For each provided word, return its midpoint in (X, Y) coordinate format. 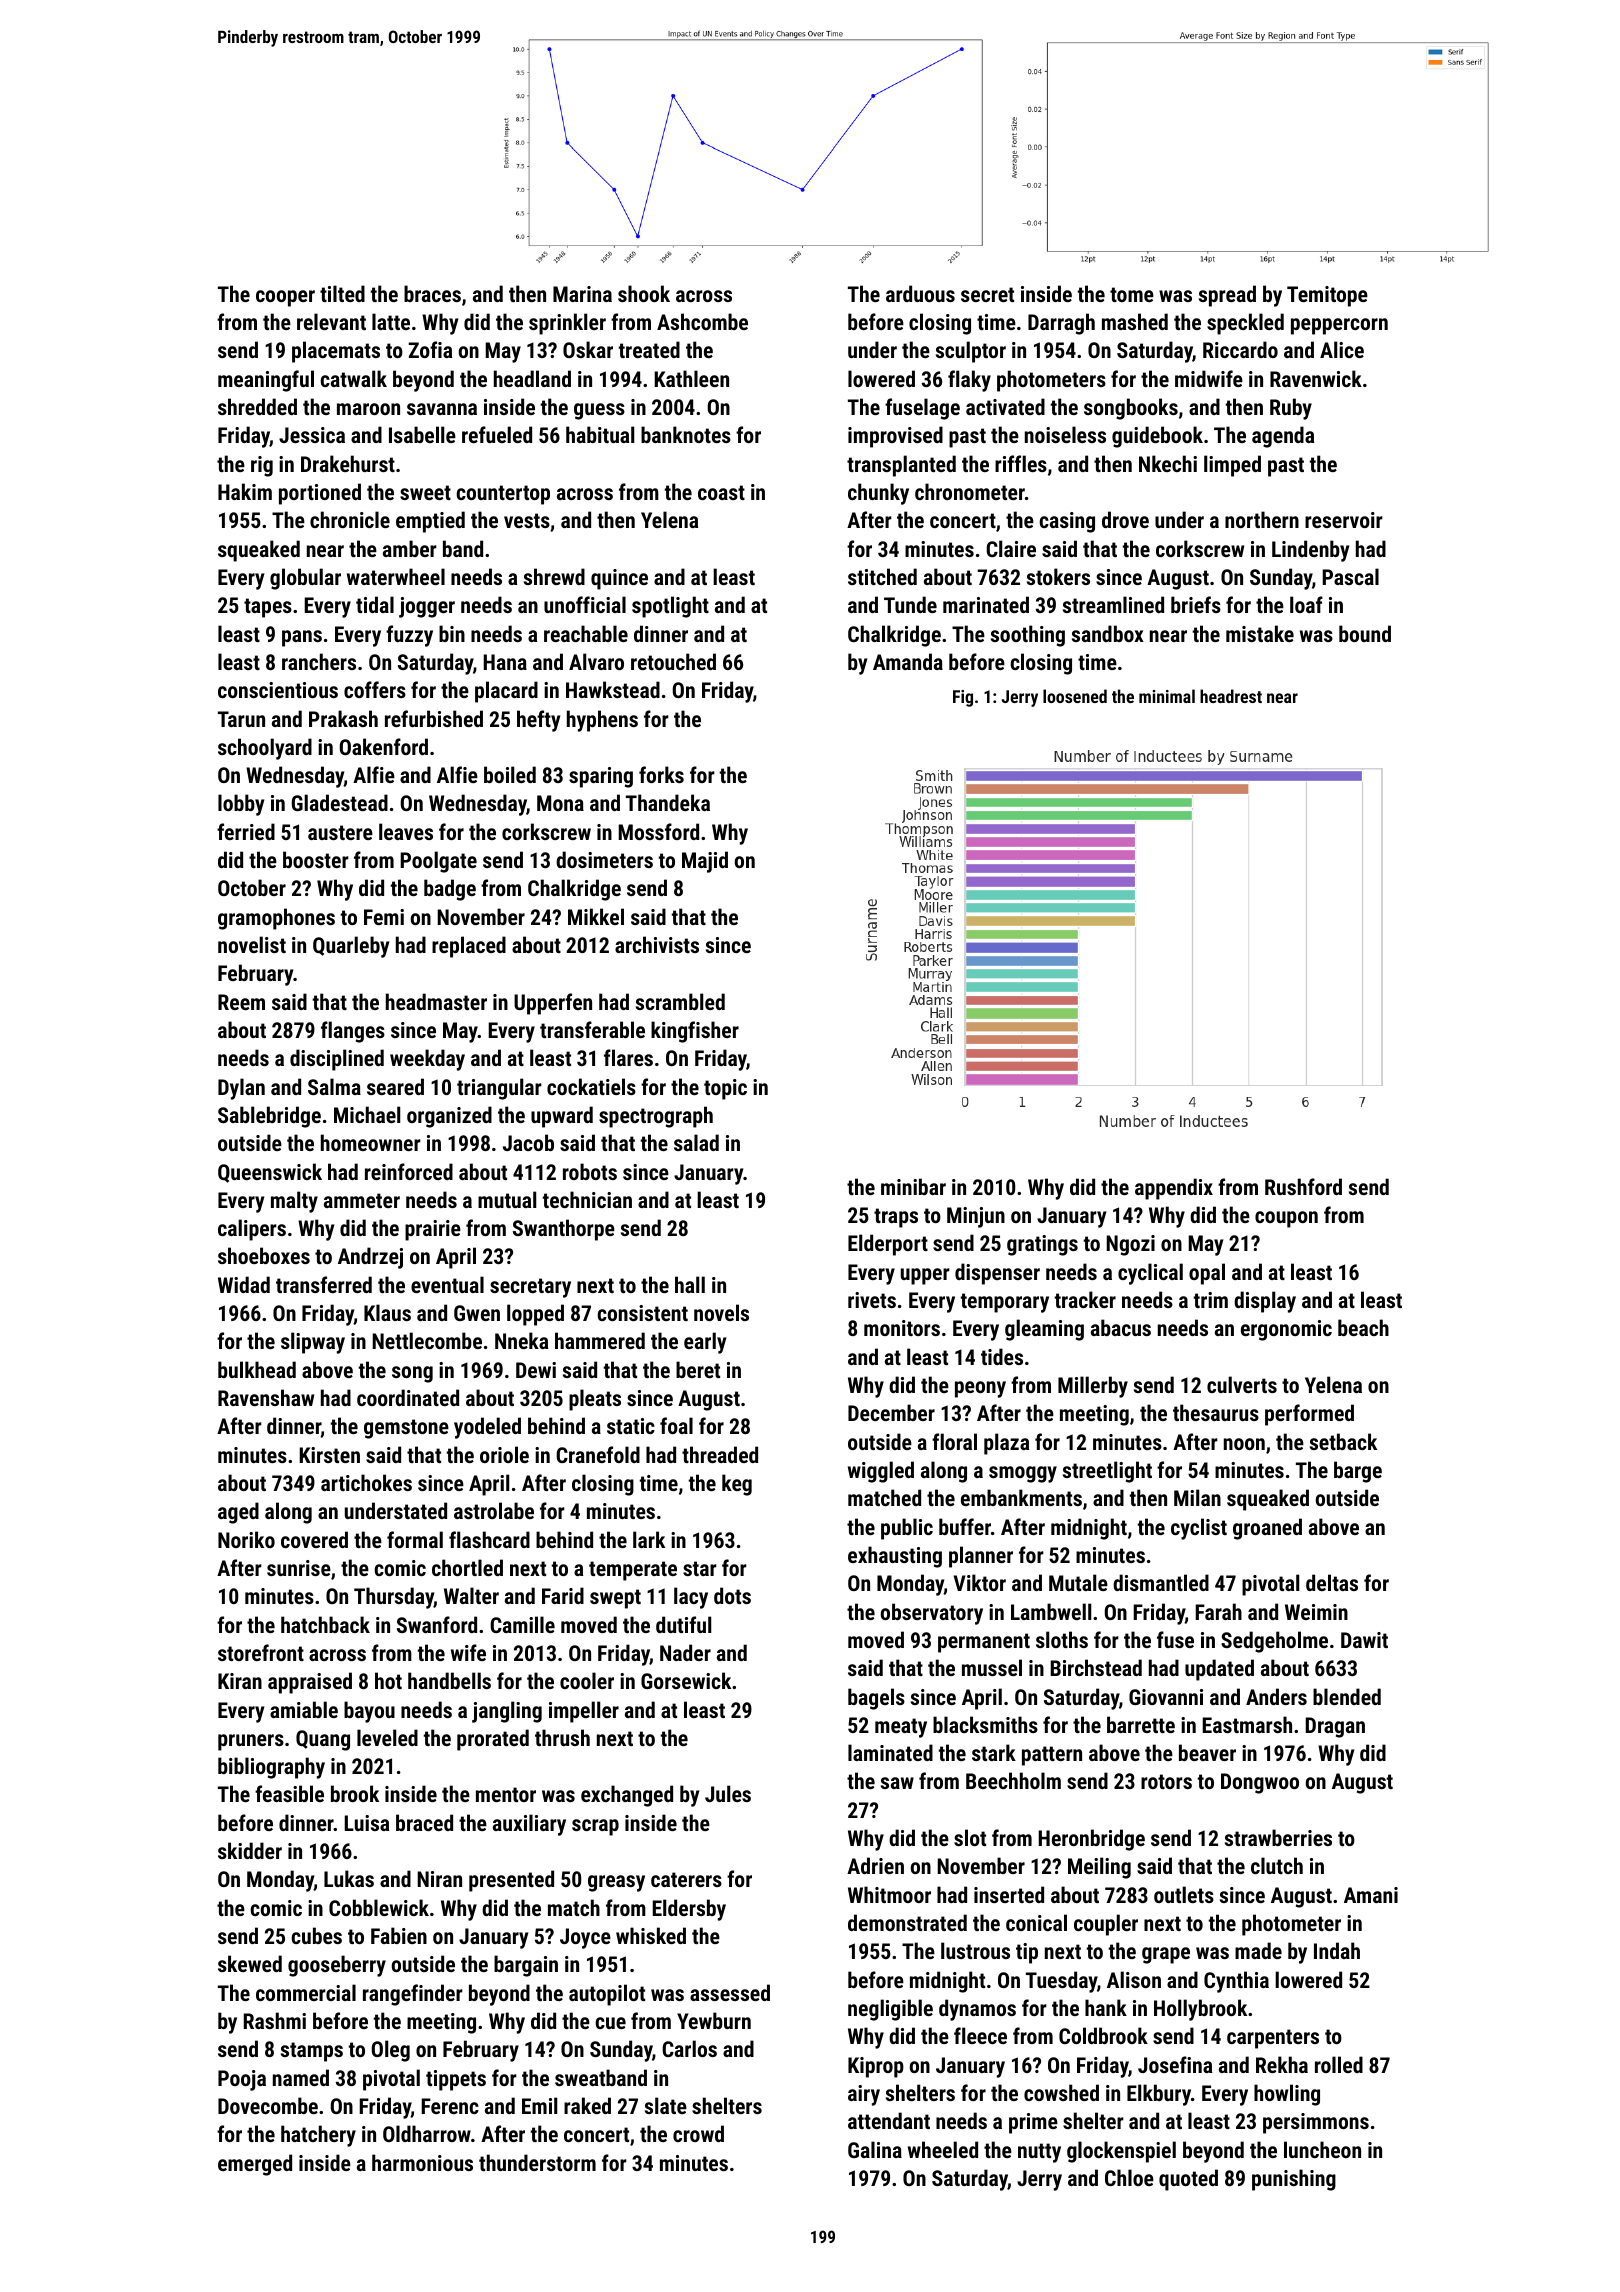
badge (450, 890)
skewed (250, 1963)
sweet (425, 492)
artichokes (366, 1482)
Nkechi (1168, 463)
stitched (882, 576)
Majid (705, 862)
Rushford (1303, 1186)
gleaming (1044, 1330)
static (631, 1426)
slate (666, 2105)
